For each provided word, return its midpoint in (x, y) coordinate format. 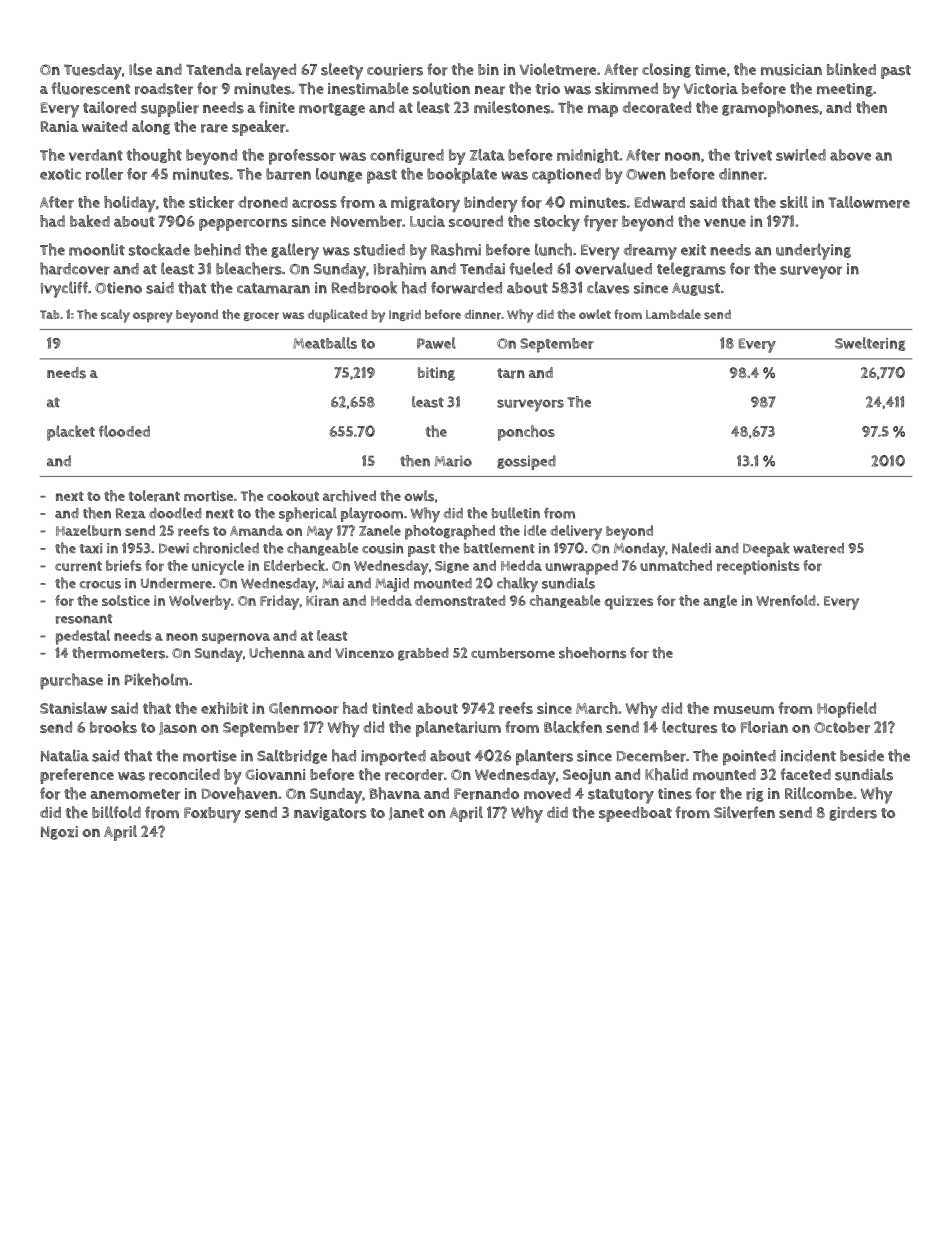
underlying (813, 251)
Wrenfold (786, 600)
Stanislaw (73, 708)
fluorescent (90, 88)
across (314, 204)
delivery (576, 532)
